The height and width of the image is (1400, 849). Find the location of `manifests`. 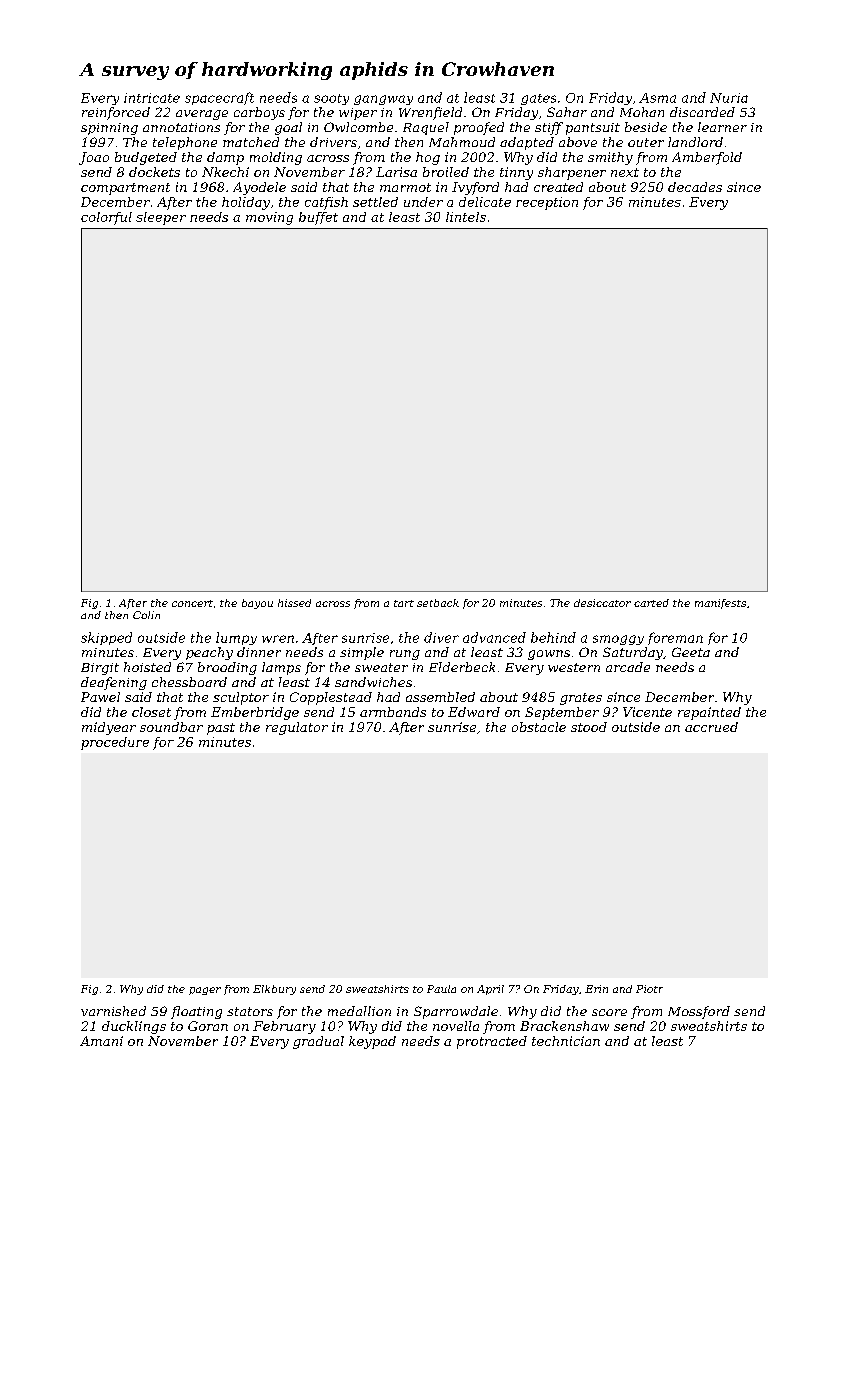

manifests is located at coordinates (720, 604).
